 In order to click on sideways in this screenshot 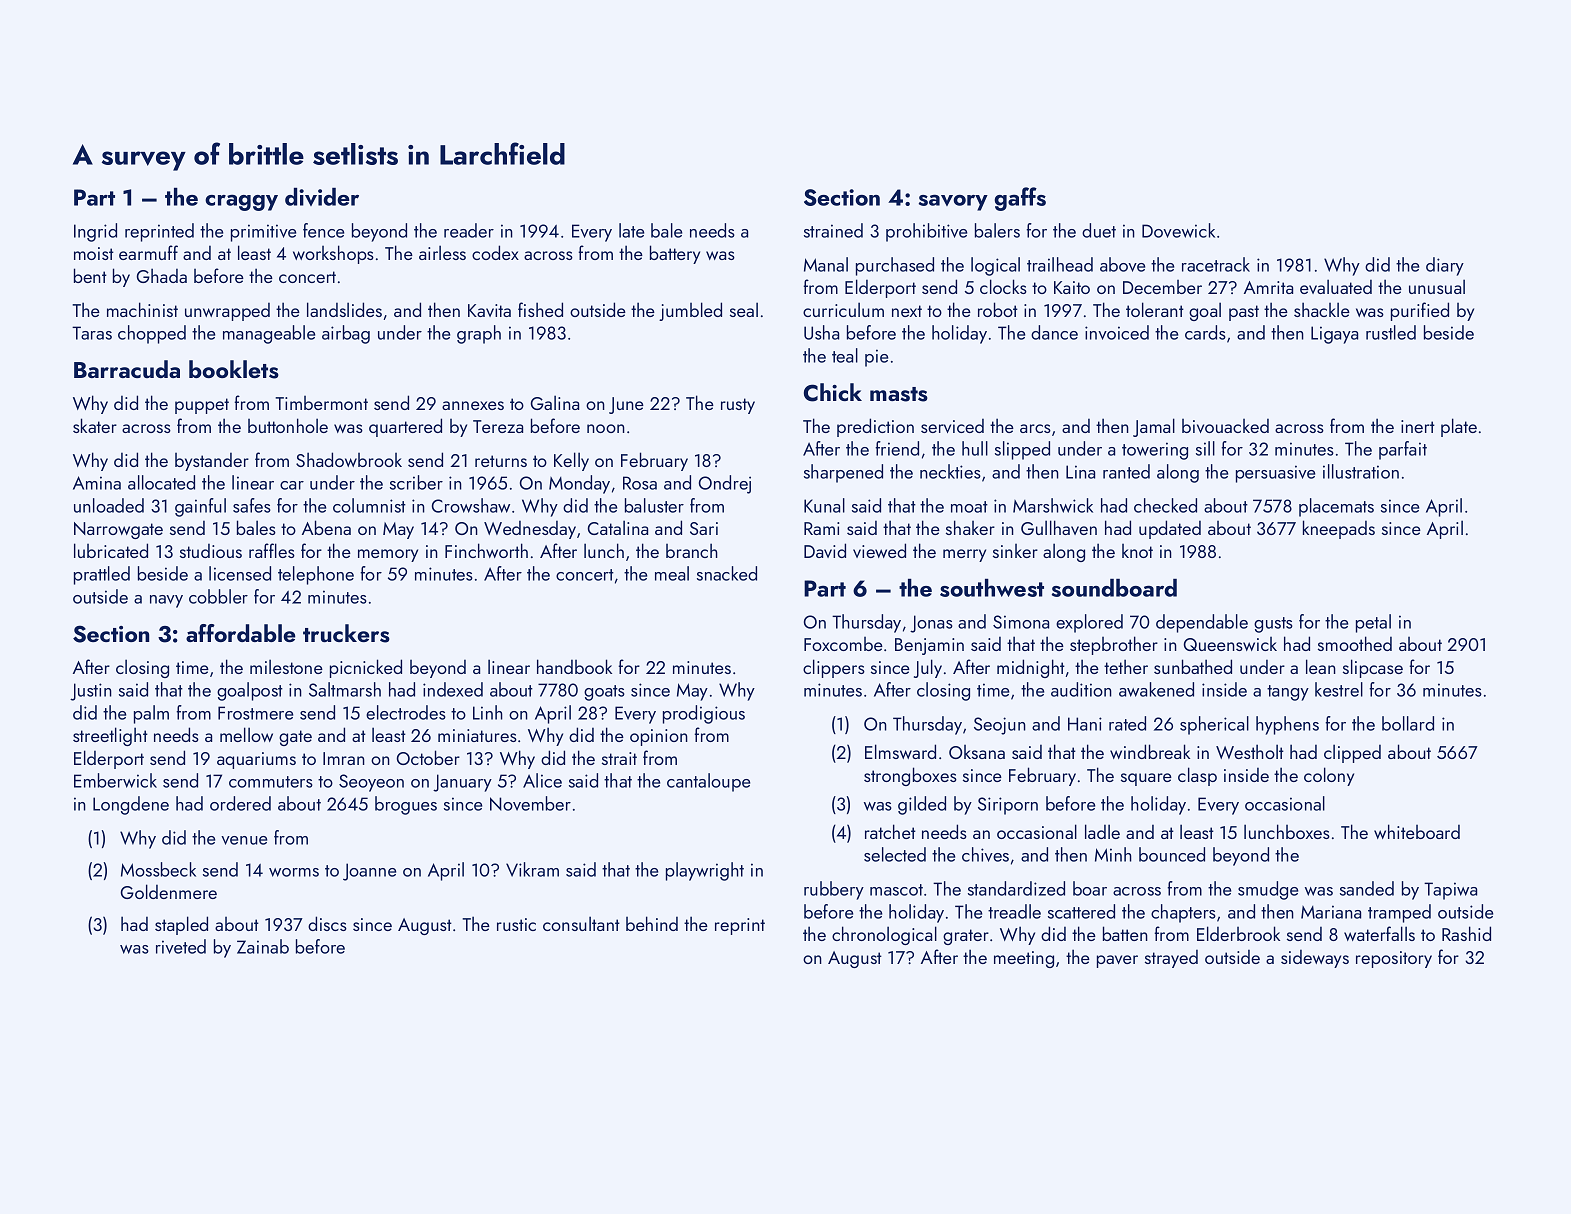, I will do `click(1315, 959)`.
